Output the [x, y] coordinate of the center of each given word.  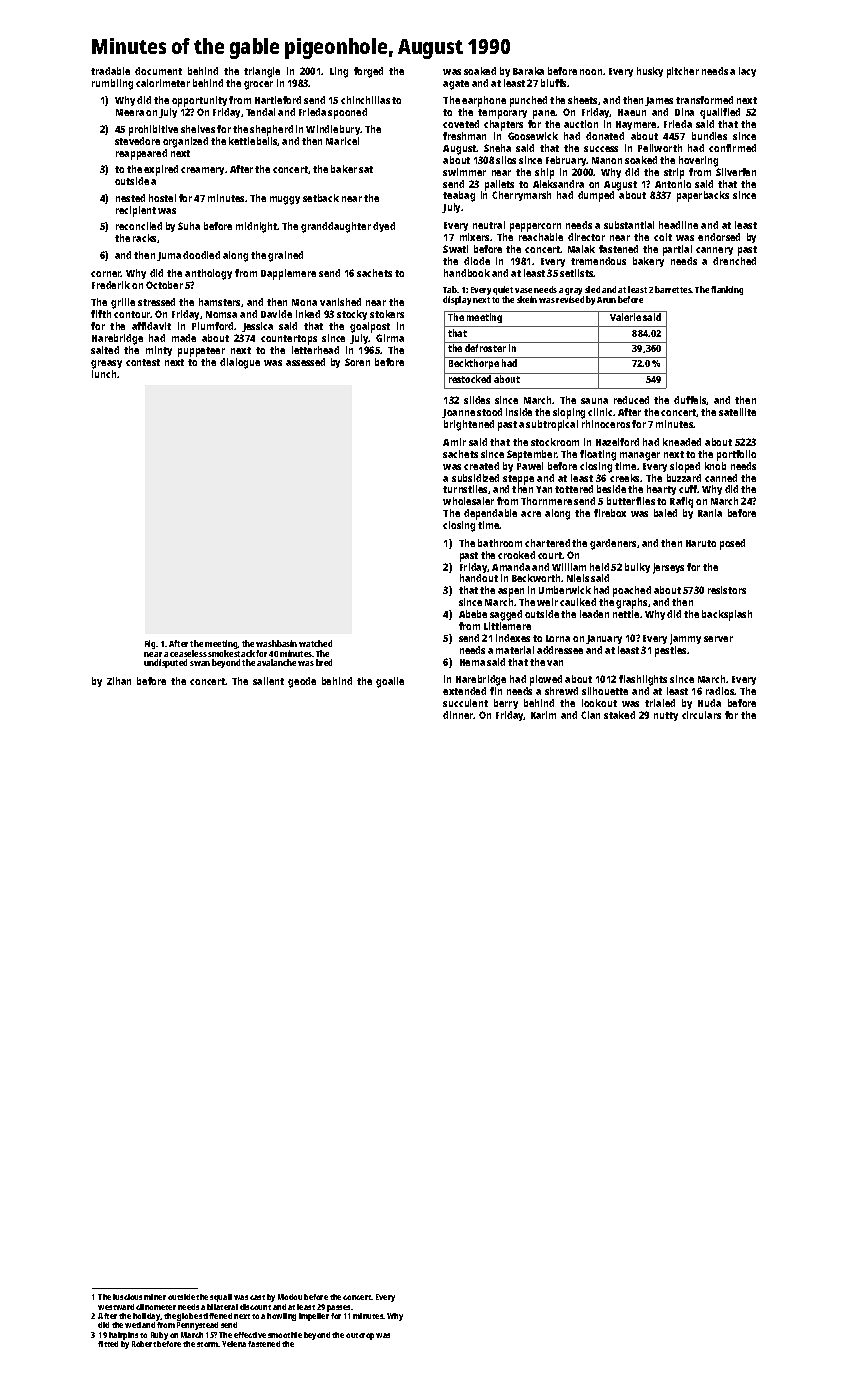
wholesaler [468, 501]
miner [155, 1297]
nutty [666, 716]
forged [368, 72]
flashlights [643, 680]
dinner [458, 715]
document [158, 71]
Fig [150, 644]
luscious [127, 1297]
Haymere [636, 125]
